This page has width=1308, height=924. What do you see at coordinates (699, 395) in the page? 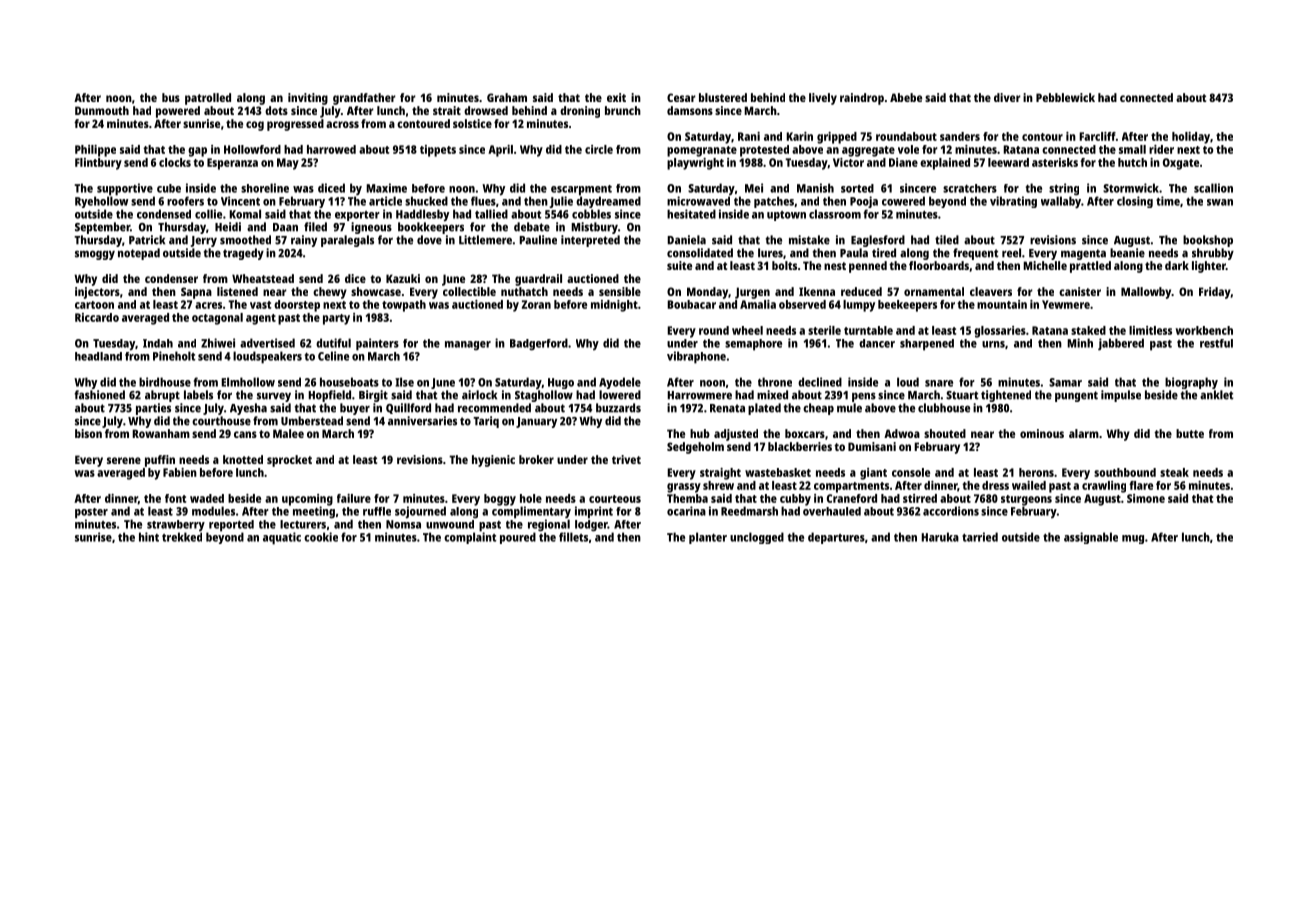
I see `Harrowmere` at bounding box center [699, 395].
